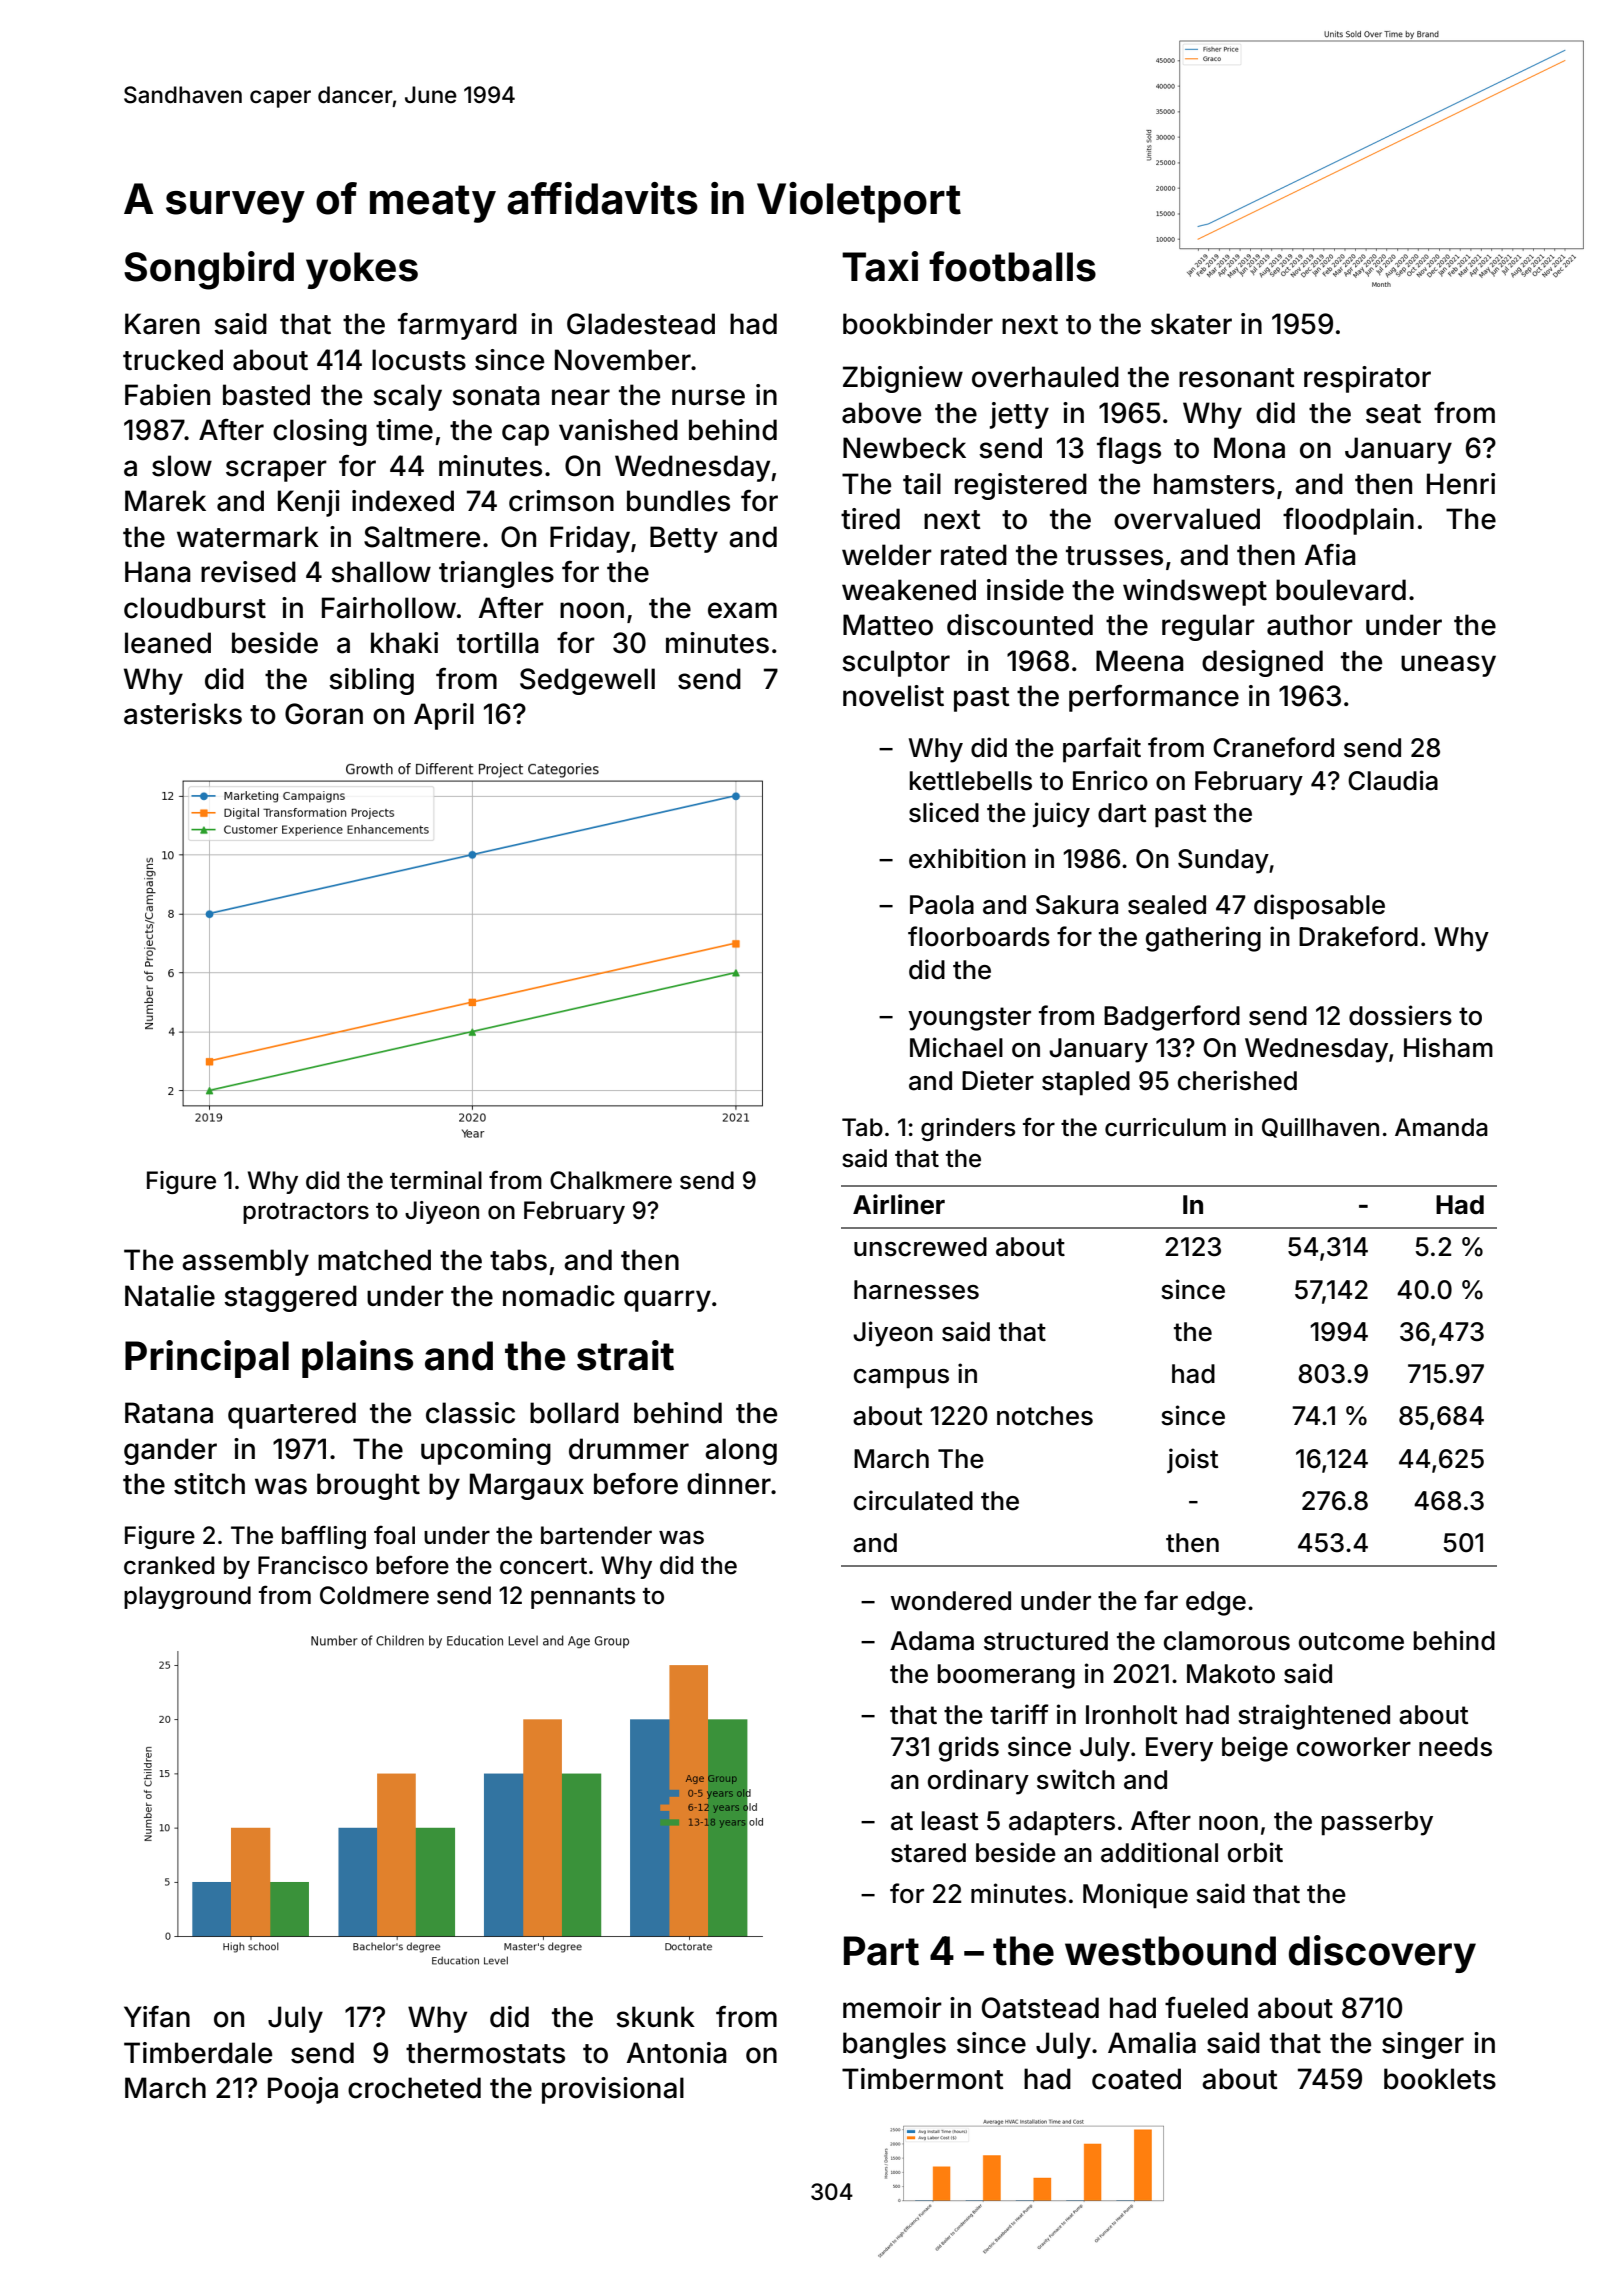  Describe the element at coordinates (209, 270) in the document. I see `Songbird` at that location.
